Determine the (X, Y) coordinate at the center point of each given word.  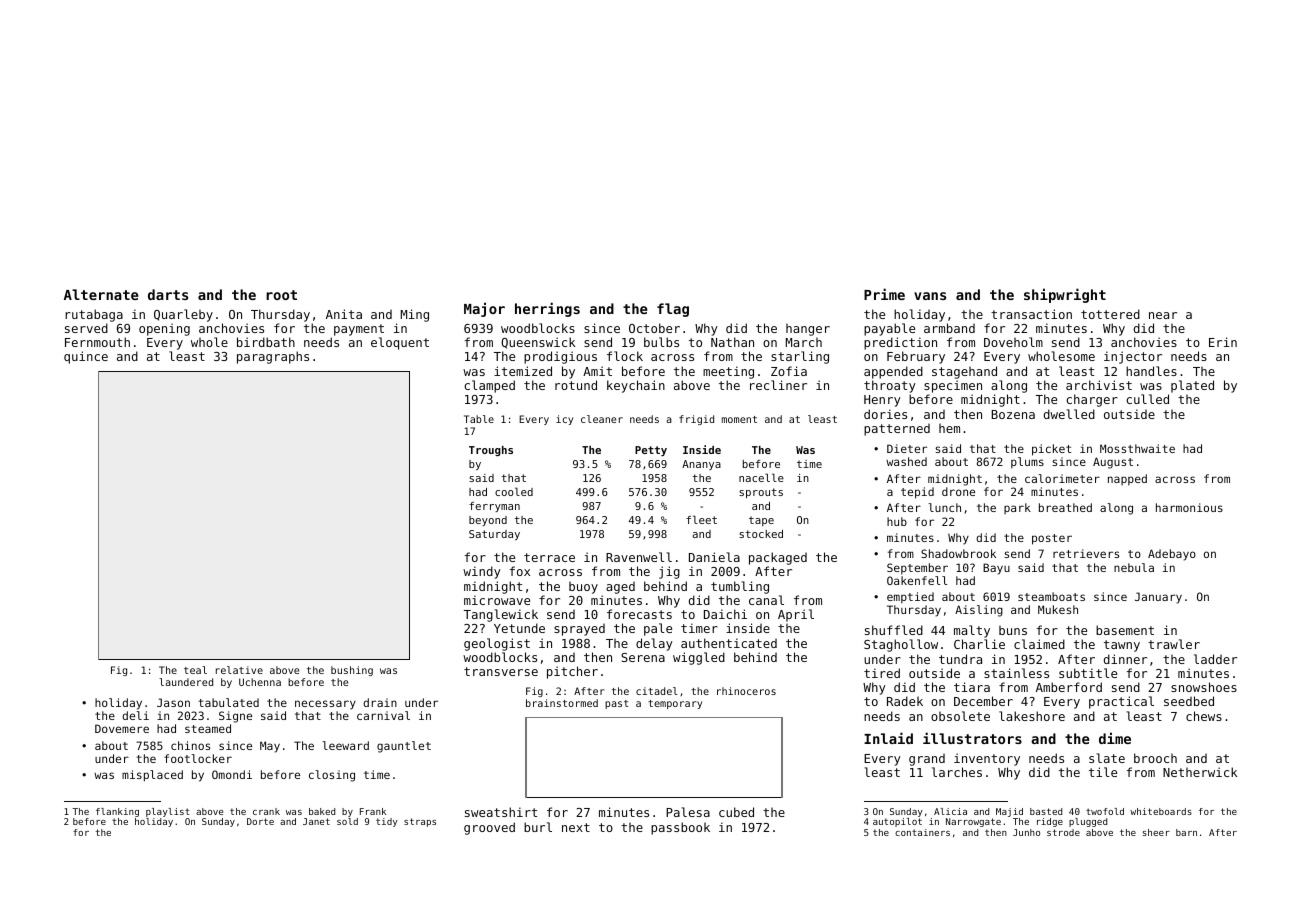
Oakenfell (917, 580)
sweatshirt (501, 812)
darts (168, 294)
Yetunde (519, 628)
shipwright (1065, 295)
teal (195, 670)
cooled (514, 491)
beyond (488, 521)
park (1017, 508)
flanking (117, 812)
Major (484, 309)
